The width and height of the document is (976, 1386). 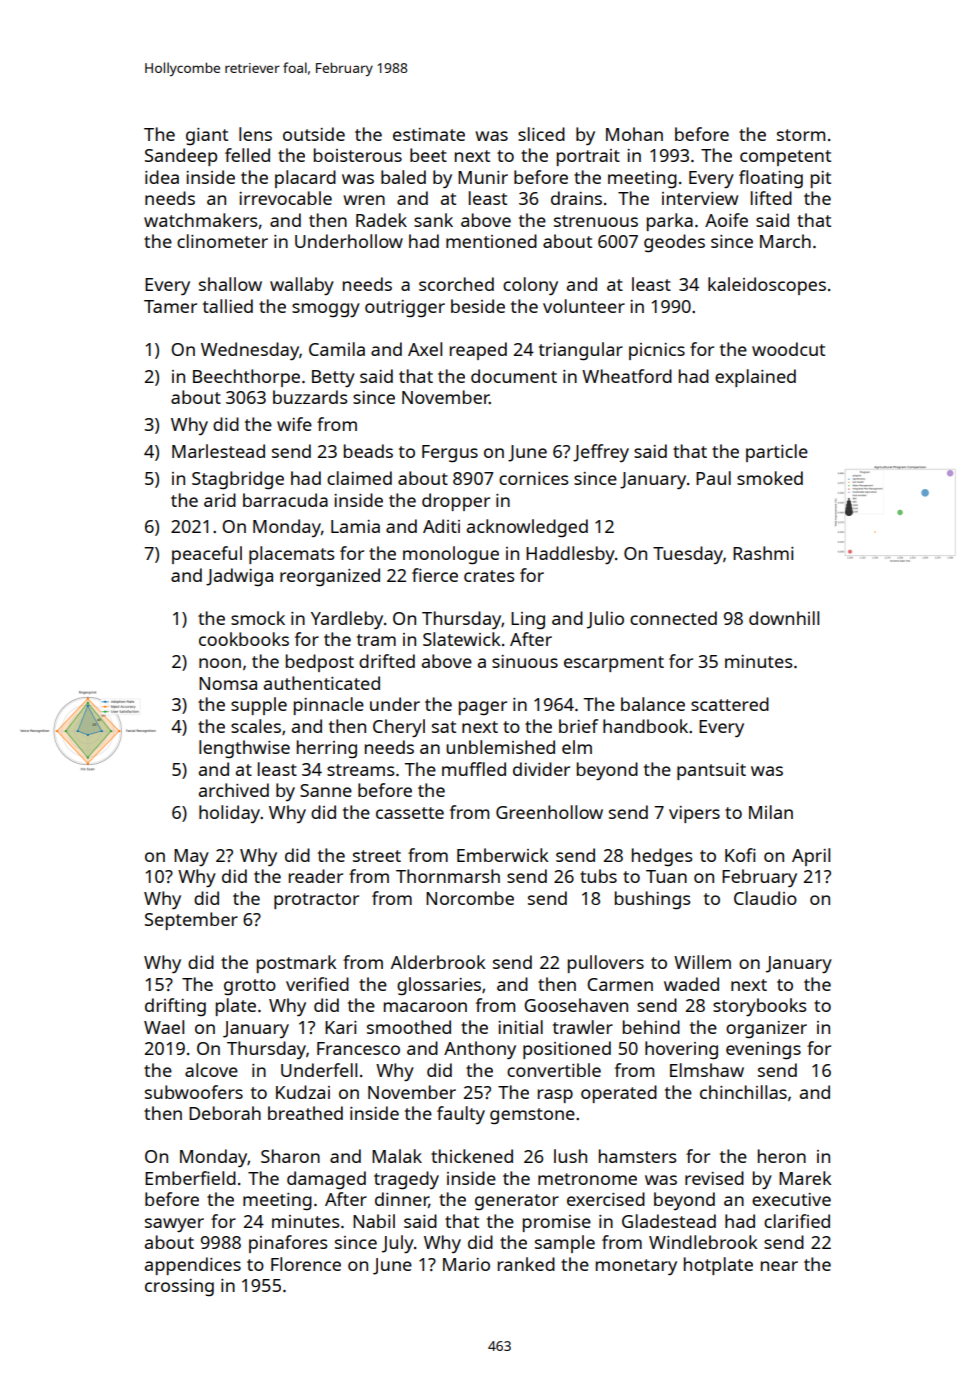 What do you see at coordinates (532, 1116) in the document?
I see `gemstone` at bounding box center [532, 1116].
